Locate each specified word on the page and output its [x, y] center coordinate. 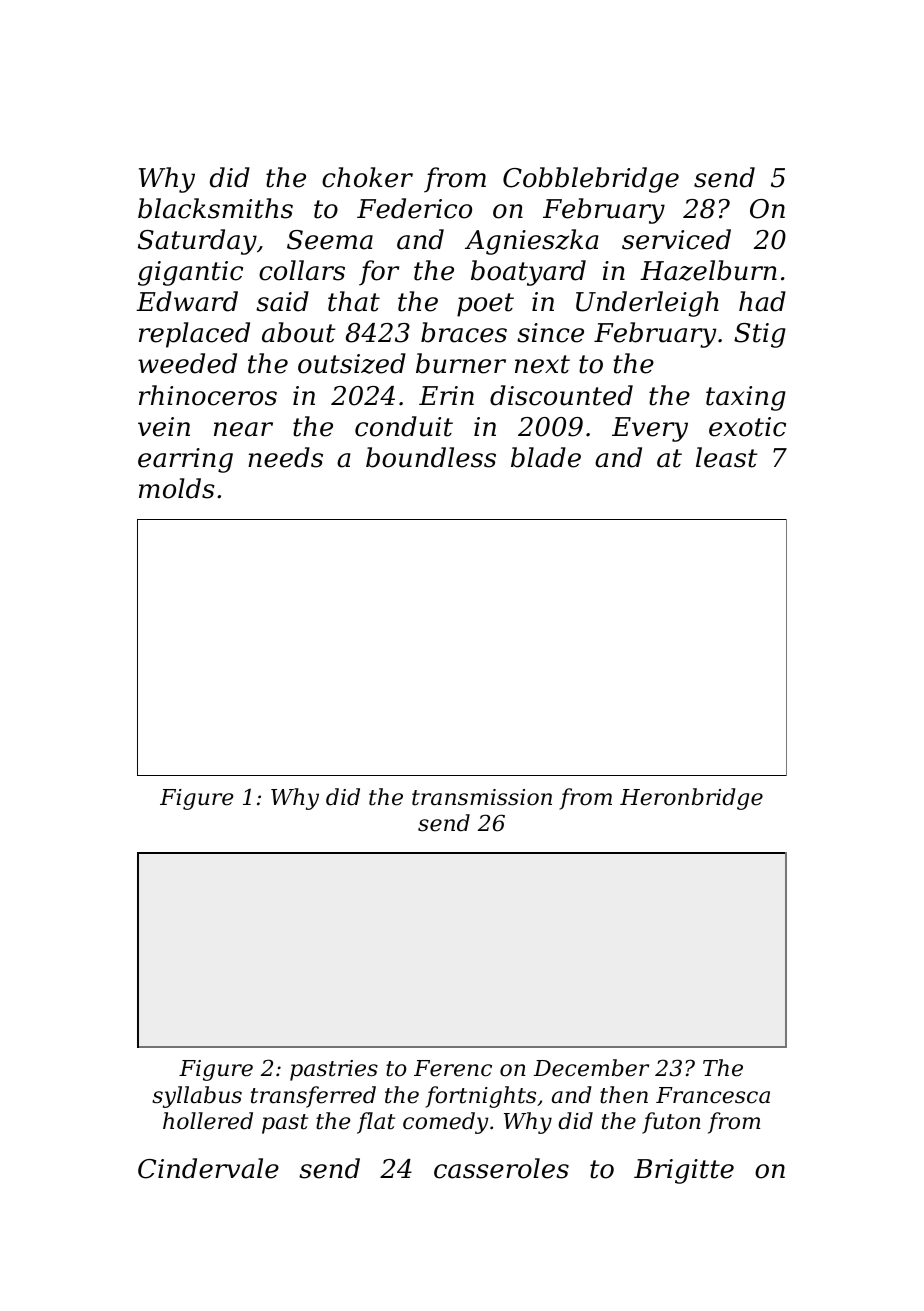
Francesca [713, 1095]
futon [671, 1123]
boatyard [528, 273]
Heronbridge [691, 799]
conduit [404, 426]
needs [285, 457]
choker [367, 177]
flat [376, 1123]
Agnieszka [532, 242]
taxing [746, 398]
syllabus [197, 1097]
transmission [482, 797]
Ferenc [453, 1068]
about [298, 332]
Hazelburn [708, 270]
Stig [760, 335]
